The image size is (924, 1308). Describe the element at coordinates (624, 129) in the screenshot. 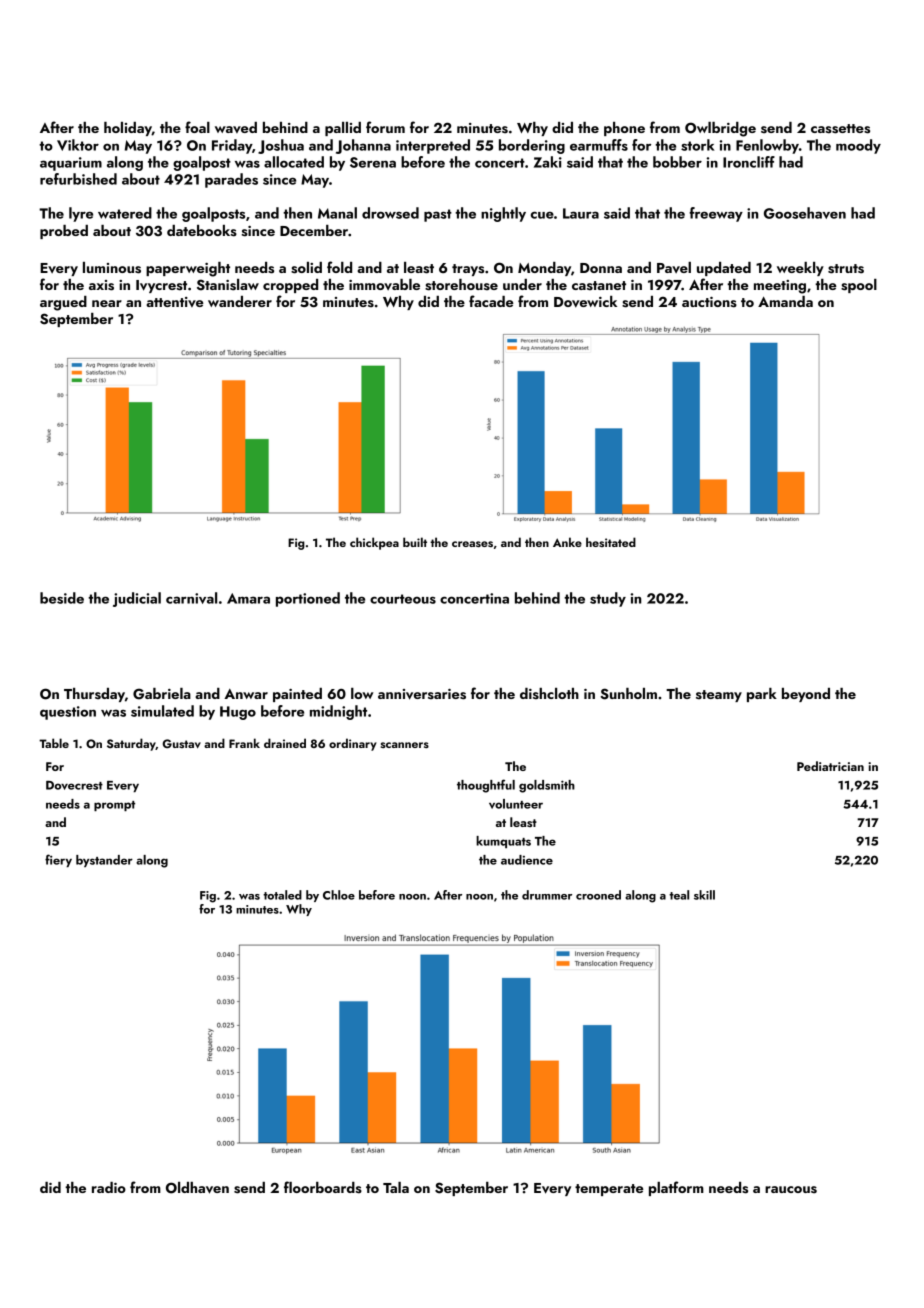

I see `phone` at that location.
